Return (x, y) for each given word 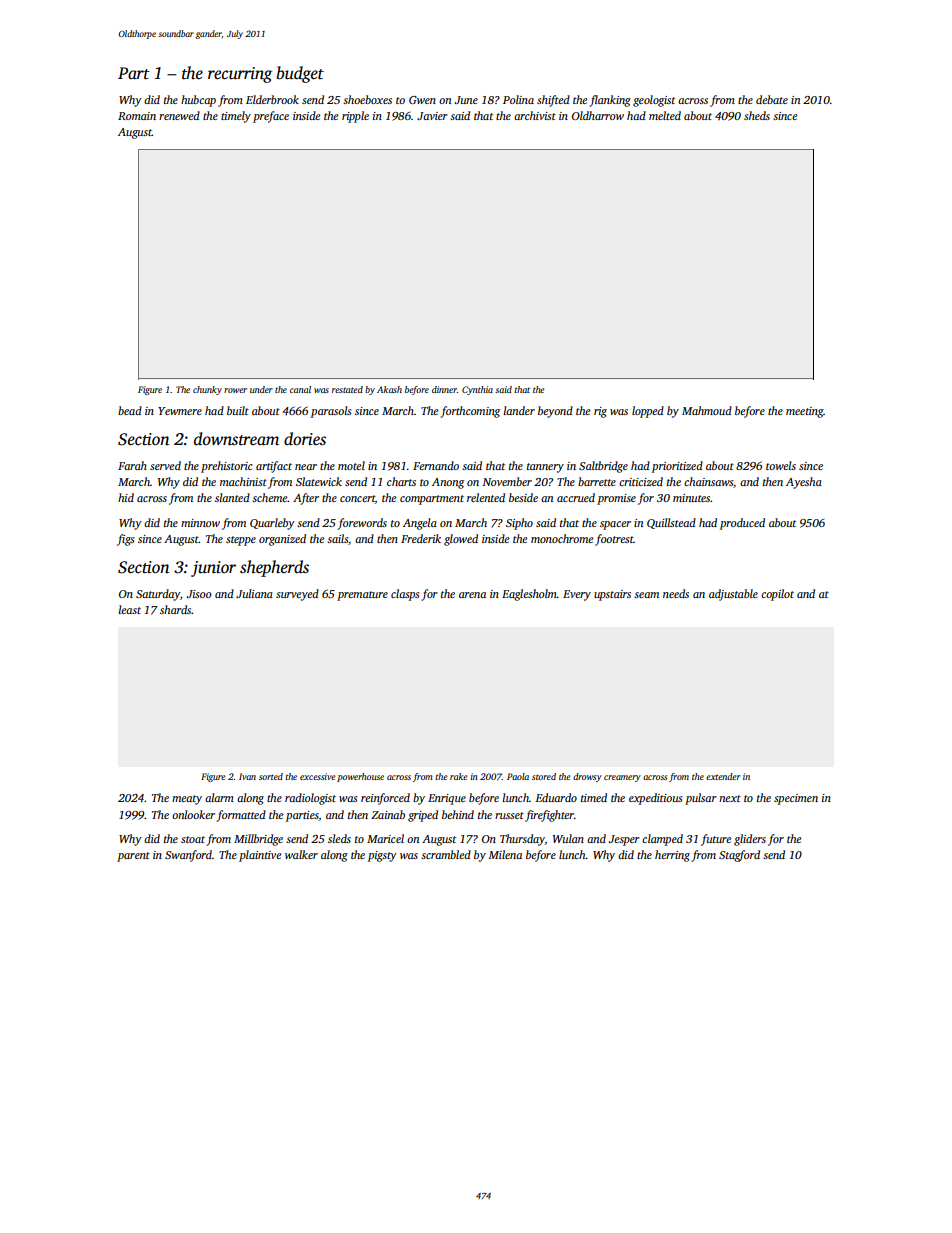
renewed (179, 115)
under (261, 389)
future (716, 840)
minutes (692, 498)
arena (472, 595)
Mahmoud (707, 410)
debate (772, 99)
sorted (271, 776)
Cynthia (477, 390)
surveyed (297, 595)
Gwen (422, 100)
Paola (518, 776)
